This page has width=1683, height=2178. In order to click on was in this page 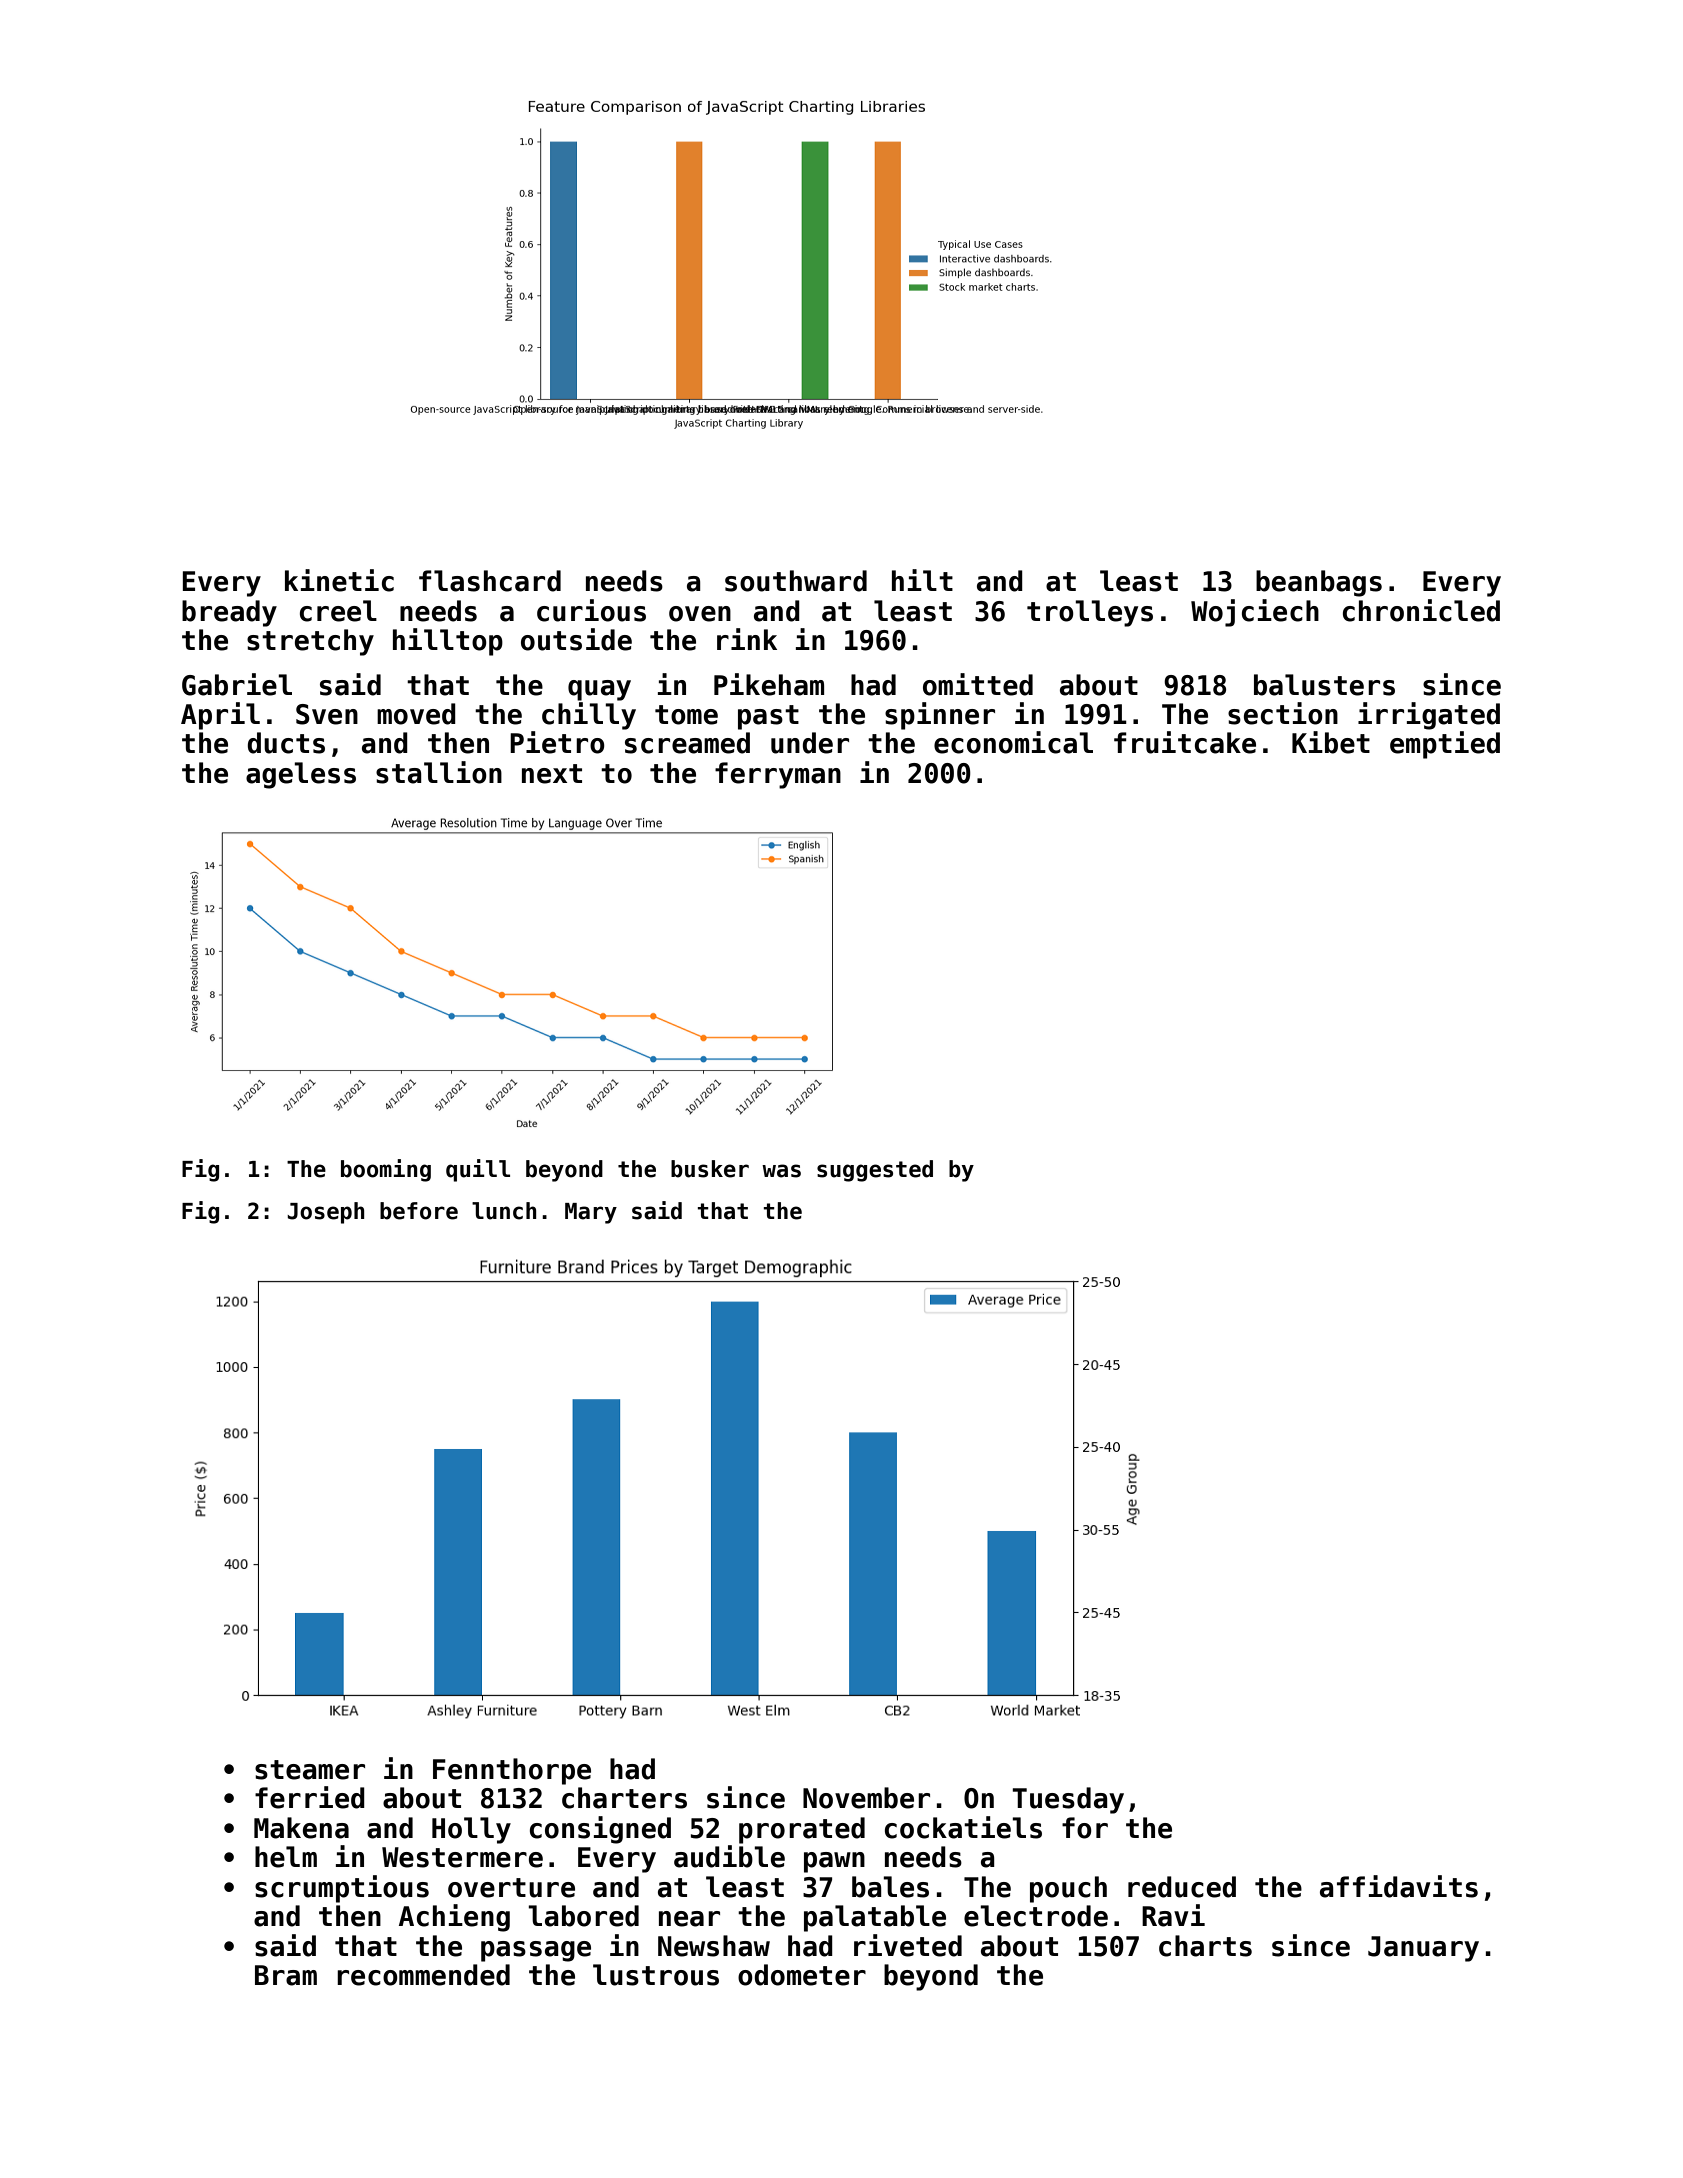, I will do `click(781, 1171)`.
